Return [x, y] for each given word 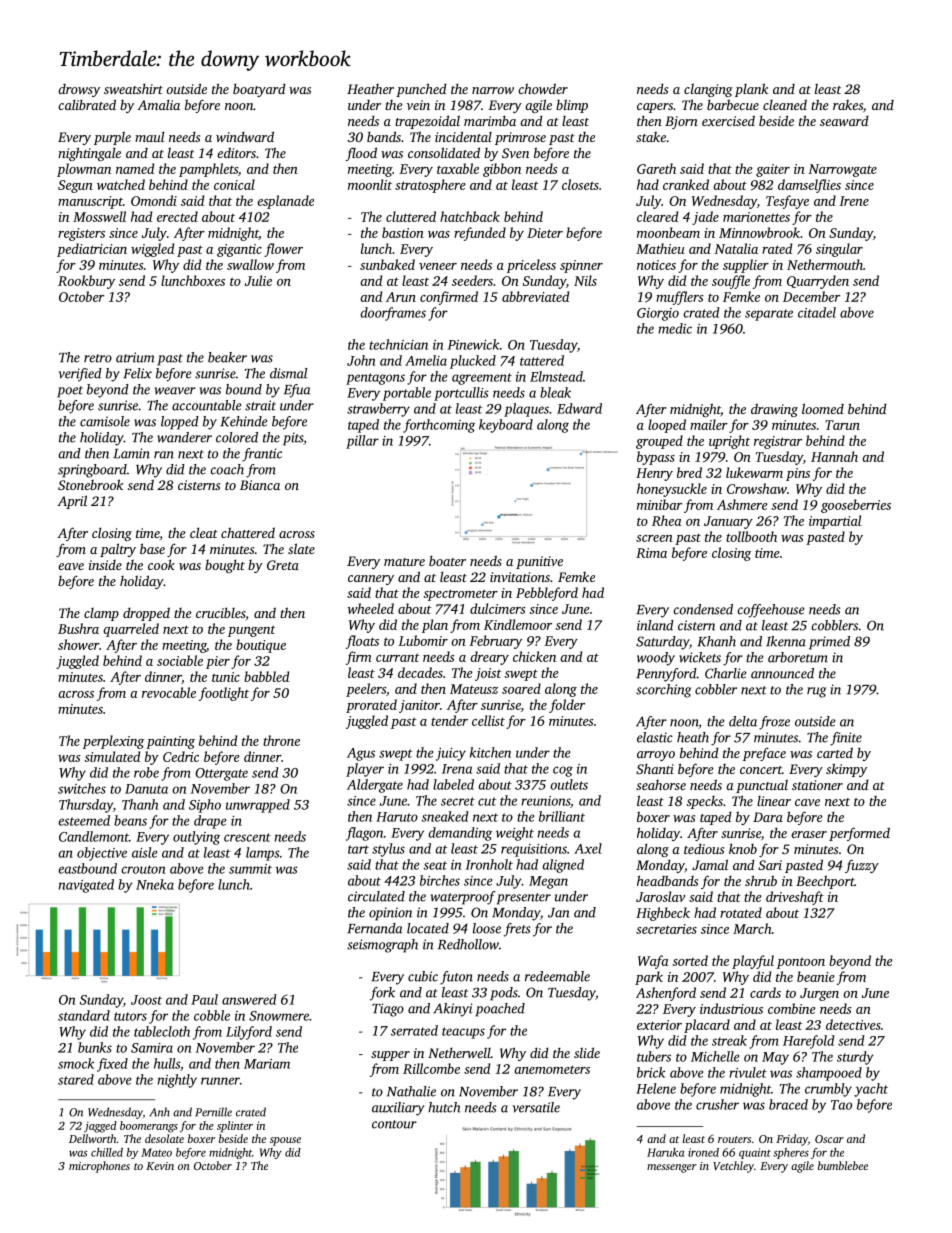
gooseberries [856, 506]
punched [421, 90]
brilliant [562, 816]
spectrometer [460, 595]
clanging [708, 90]
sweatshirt [133, 88]
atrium [135, 357]
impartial [835, 522]
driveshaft [795, 898]
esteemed [84, 820]
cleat [204, 532]
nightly [177, 1081]
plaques [526, 410]
